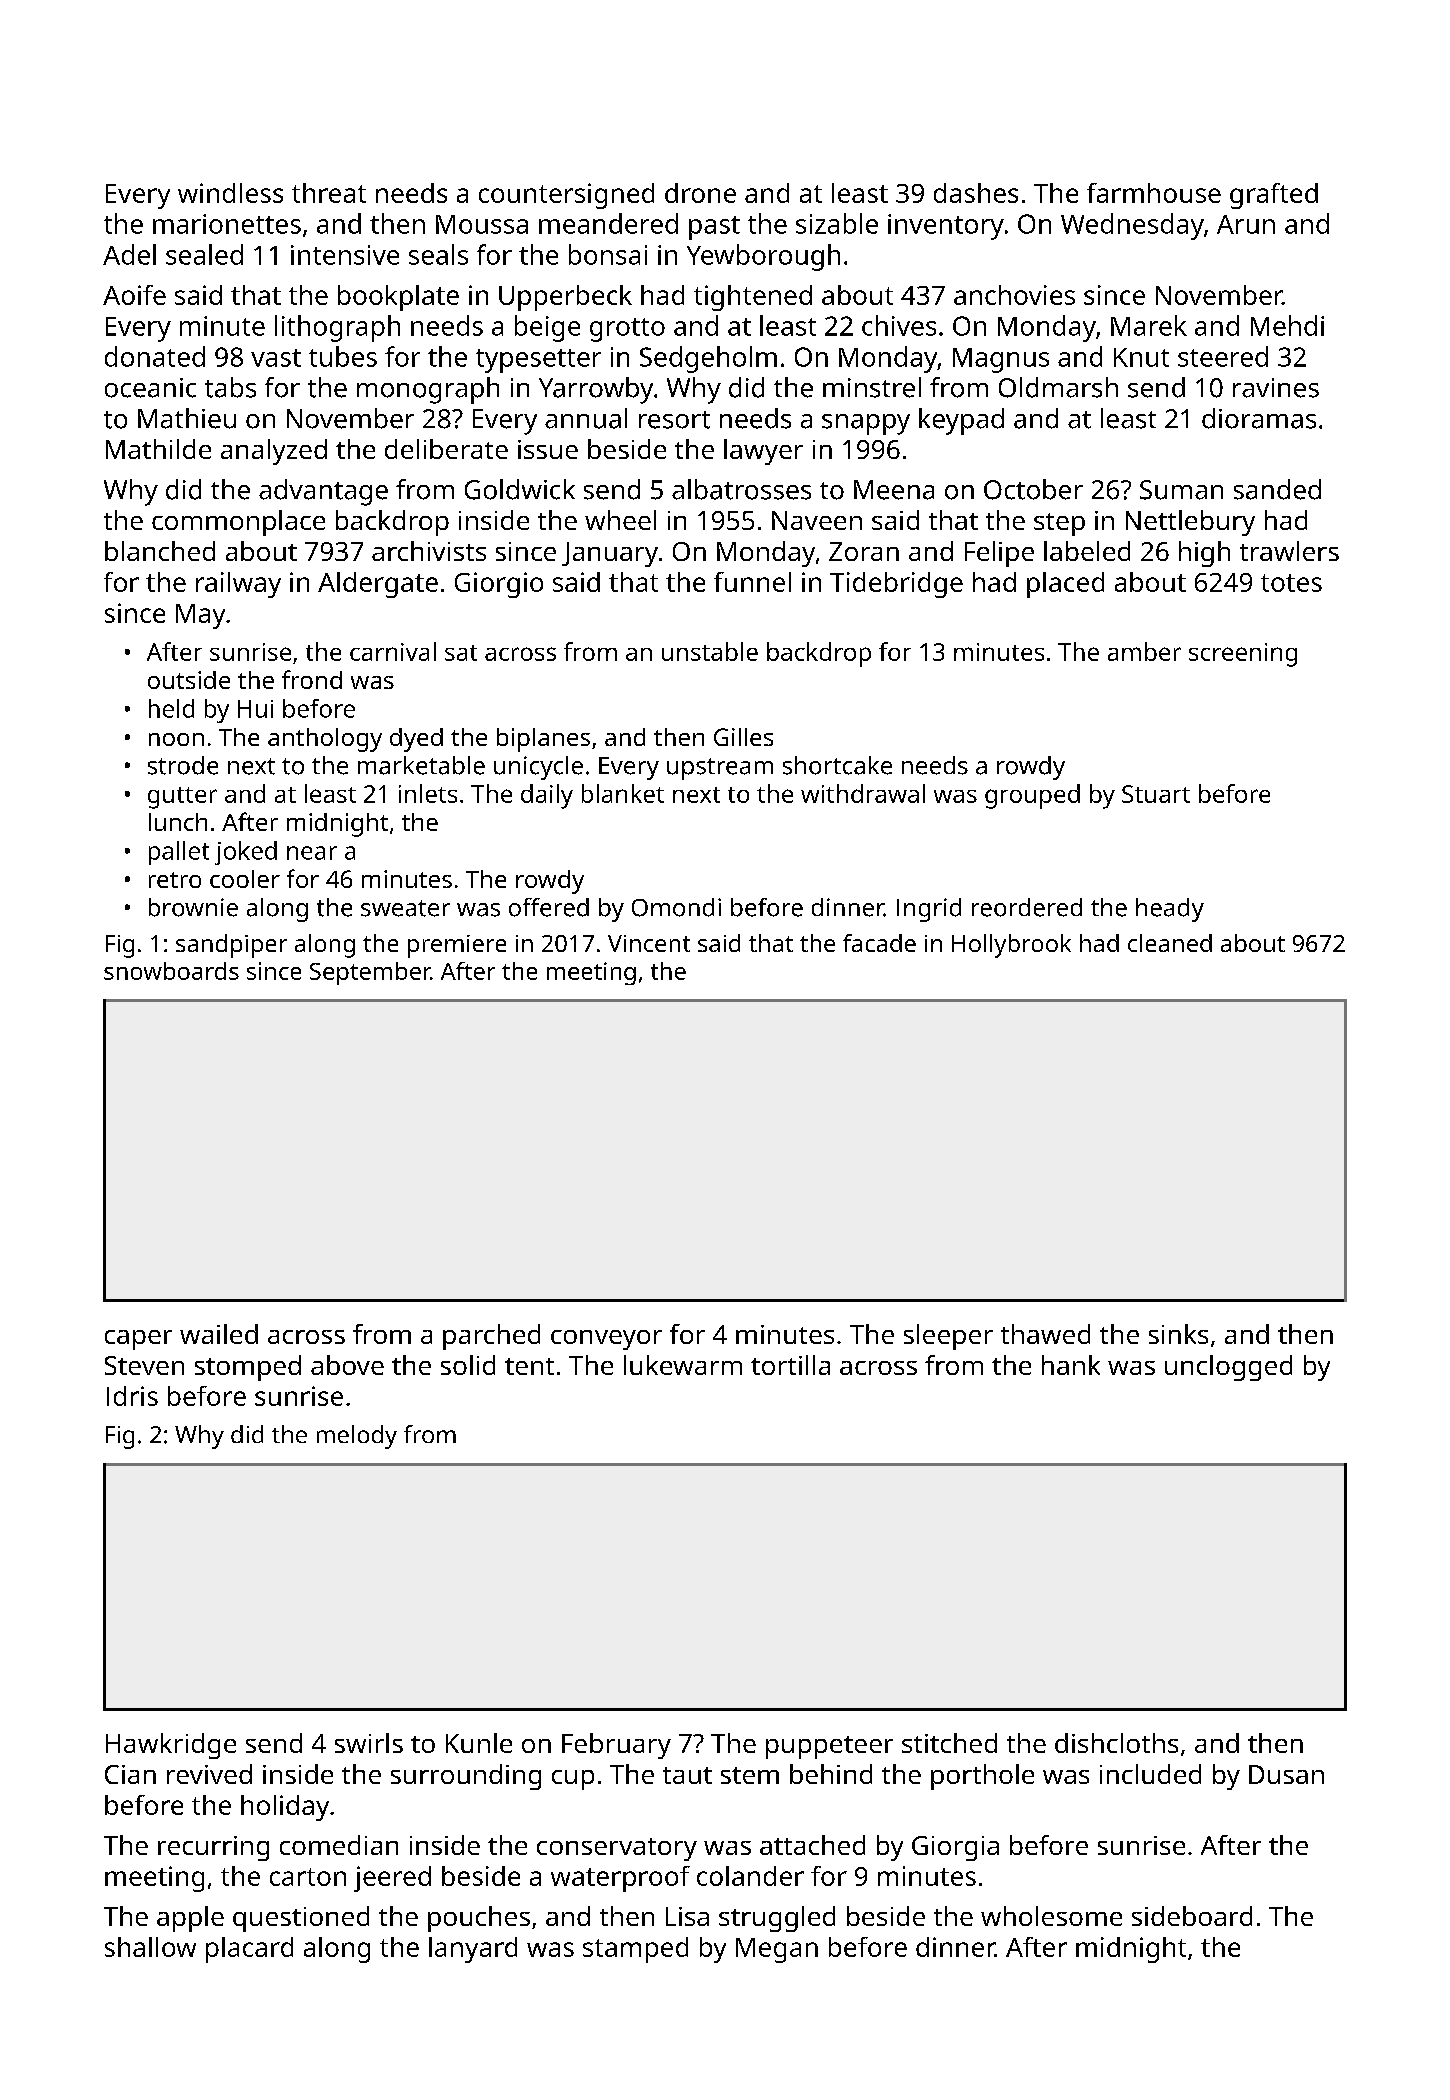 The image size is (1450, 2100). What do you see at coordinates (1190, 523) in the page?
I see `Nettlebury` at bounding box center [1190, 523].
